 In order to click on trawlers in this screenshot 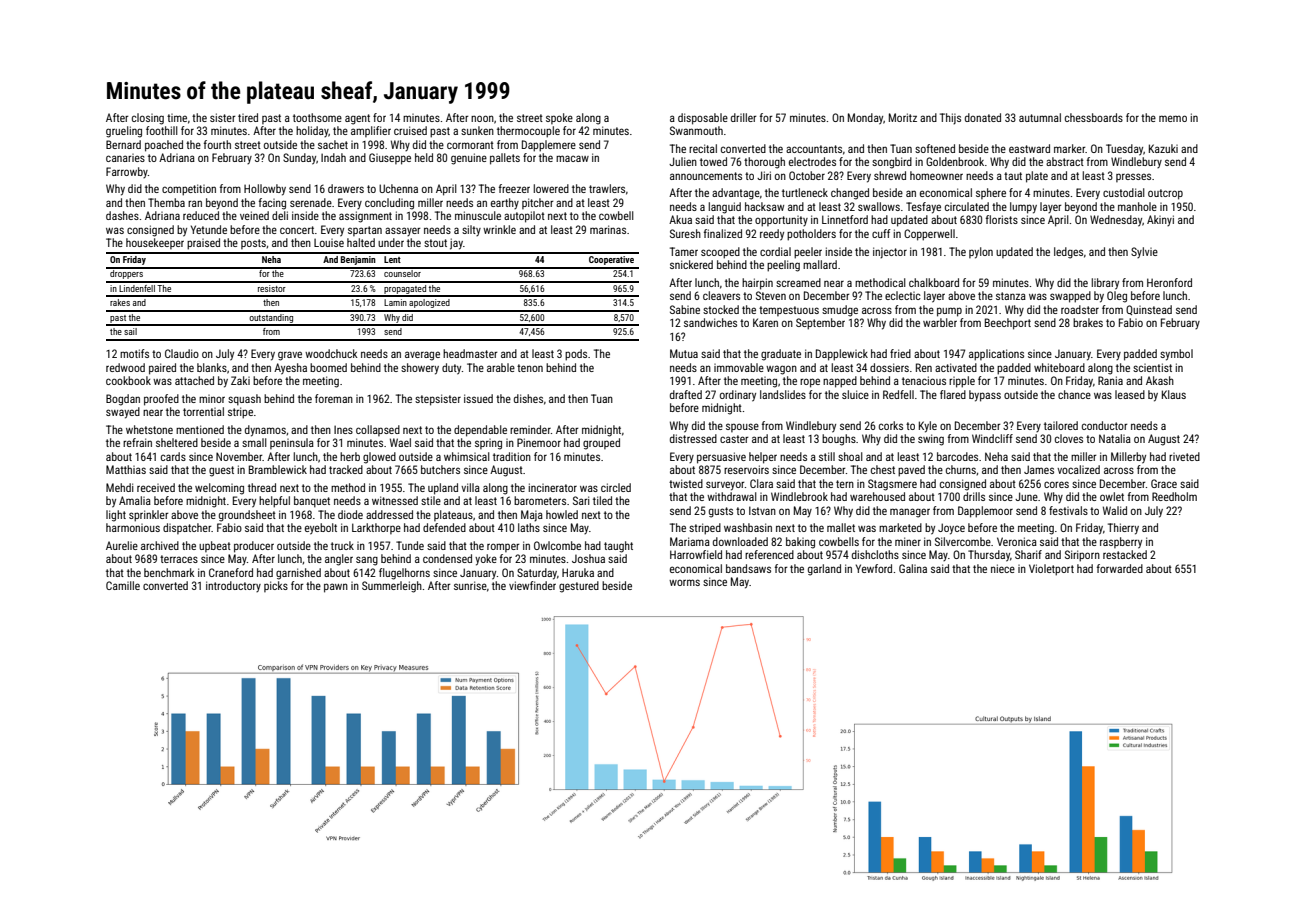, I will do `click(607, 188)`.
